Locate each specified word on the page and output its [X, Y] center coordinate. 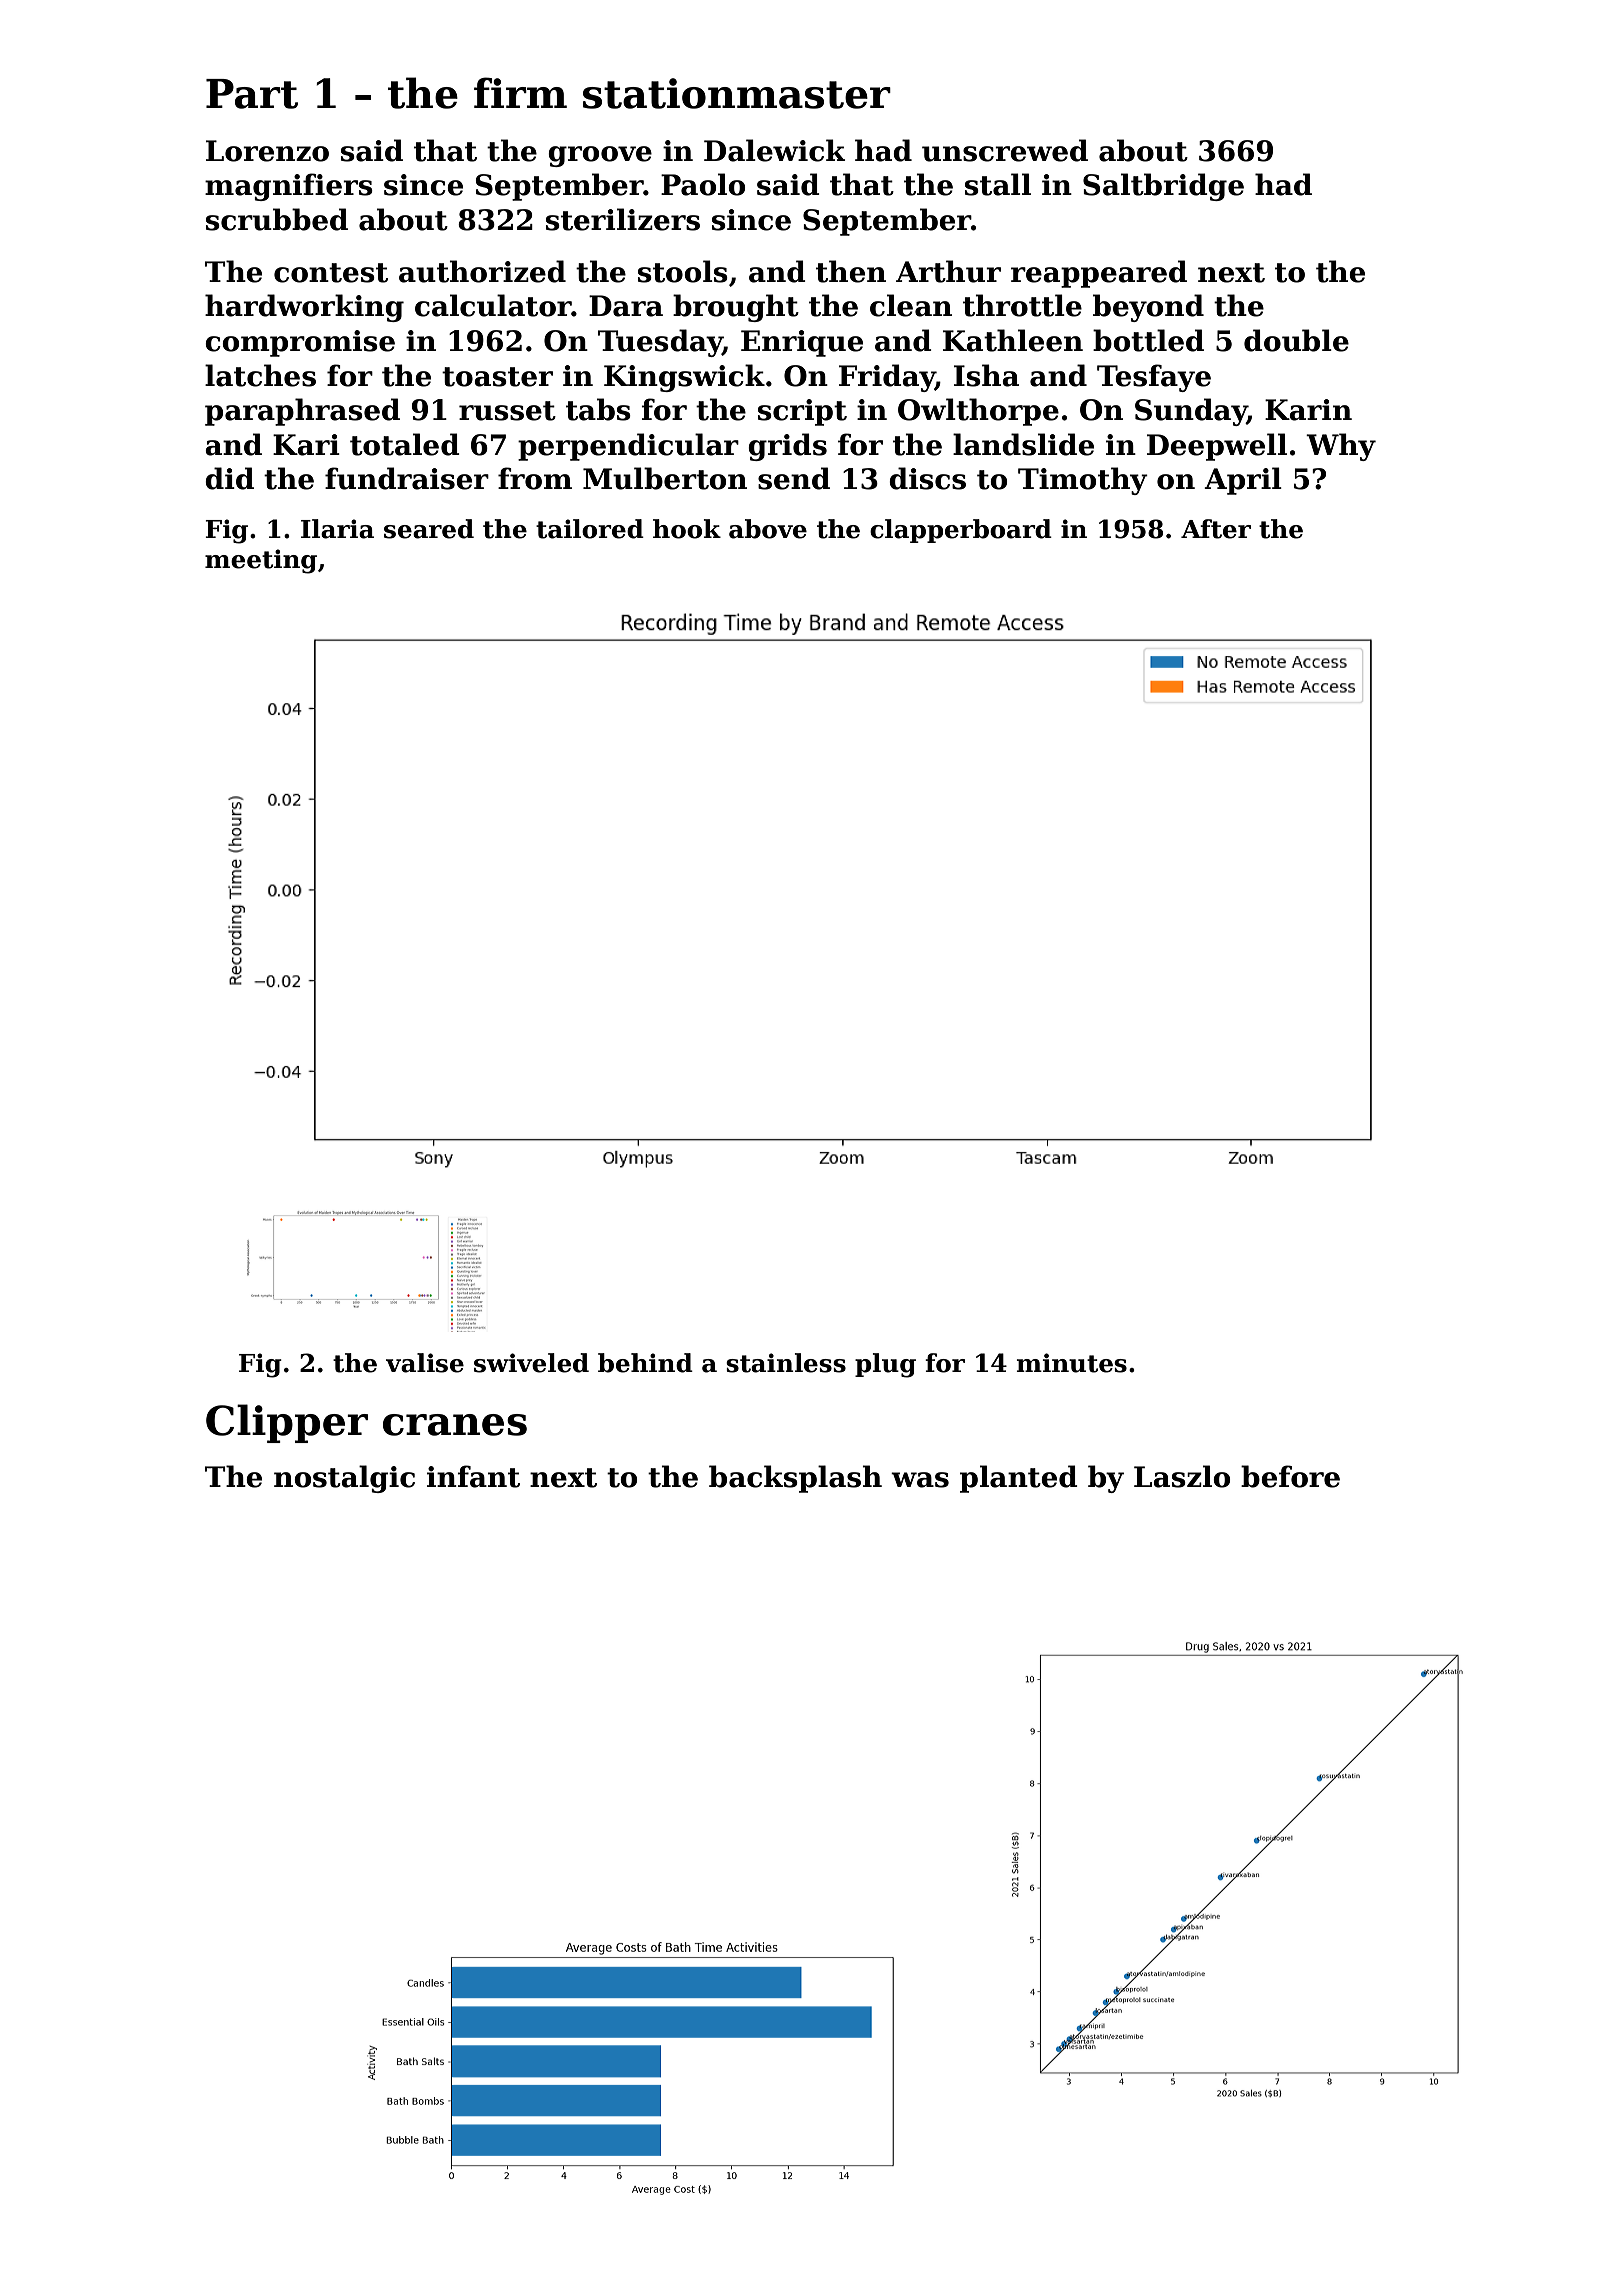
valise [425, 1363]
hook [687, 529]
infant [473, 1476]
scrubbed [277, 219]
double [1296, 340]
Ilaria [337, 529]
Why [1341, 447]
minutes [1071, 1363]
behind [645, 1363]
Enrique [802, 343]
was [920, 1480]
